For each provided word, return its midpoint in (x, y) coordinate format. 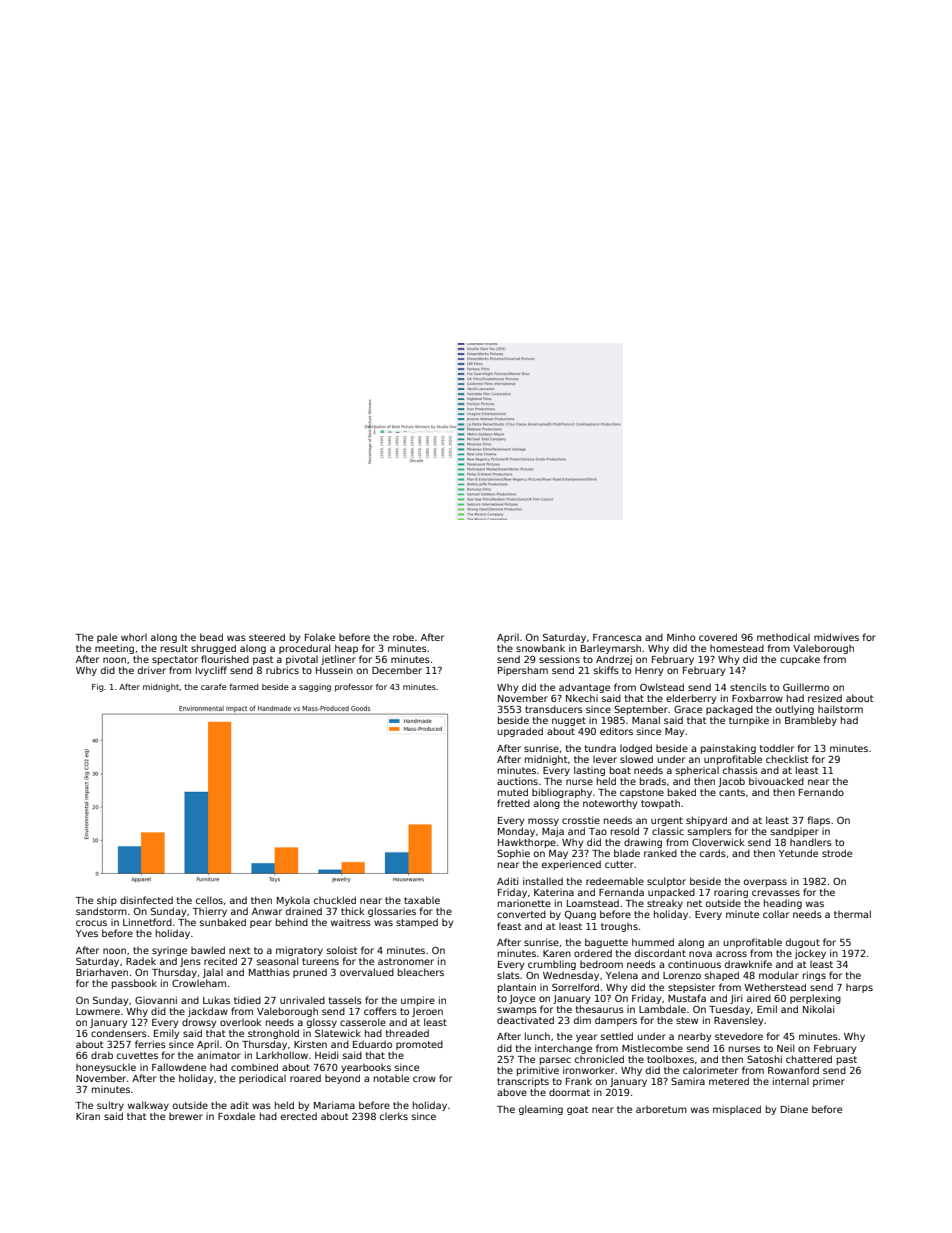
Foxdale (236, 1116)
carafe (214, 686)
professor (354, 687)
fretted (513, 803)
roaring (731, 893)
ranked (660, 853)
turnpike (749, 721)
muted (513, 792)
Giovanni (156, 1000)
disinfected (146, 900)
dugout (803, 943)
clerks (394, 1116)
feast (509, 926)
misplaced (737, 1110)
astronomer (406, 961)
